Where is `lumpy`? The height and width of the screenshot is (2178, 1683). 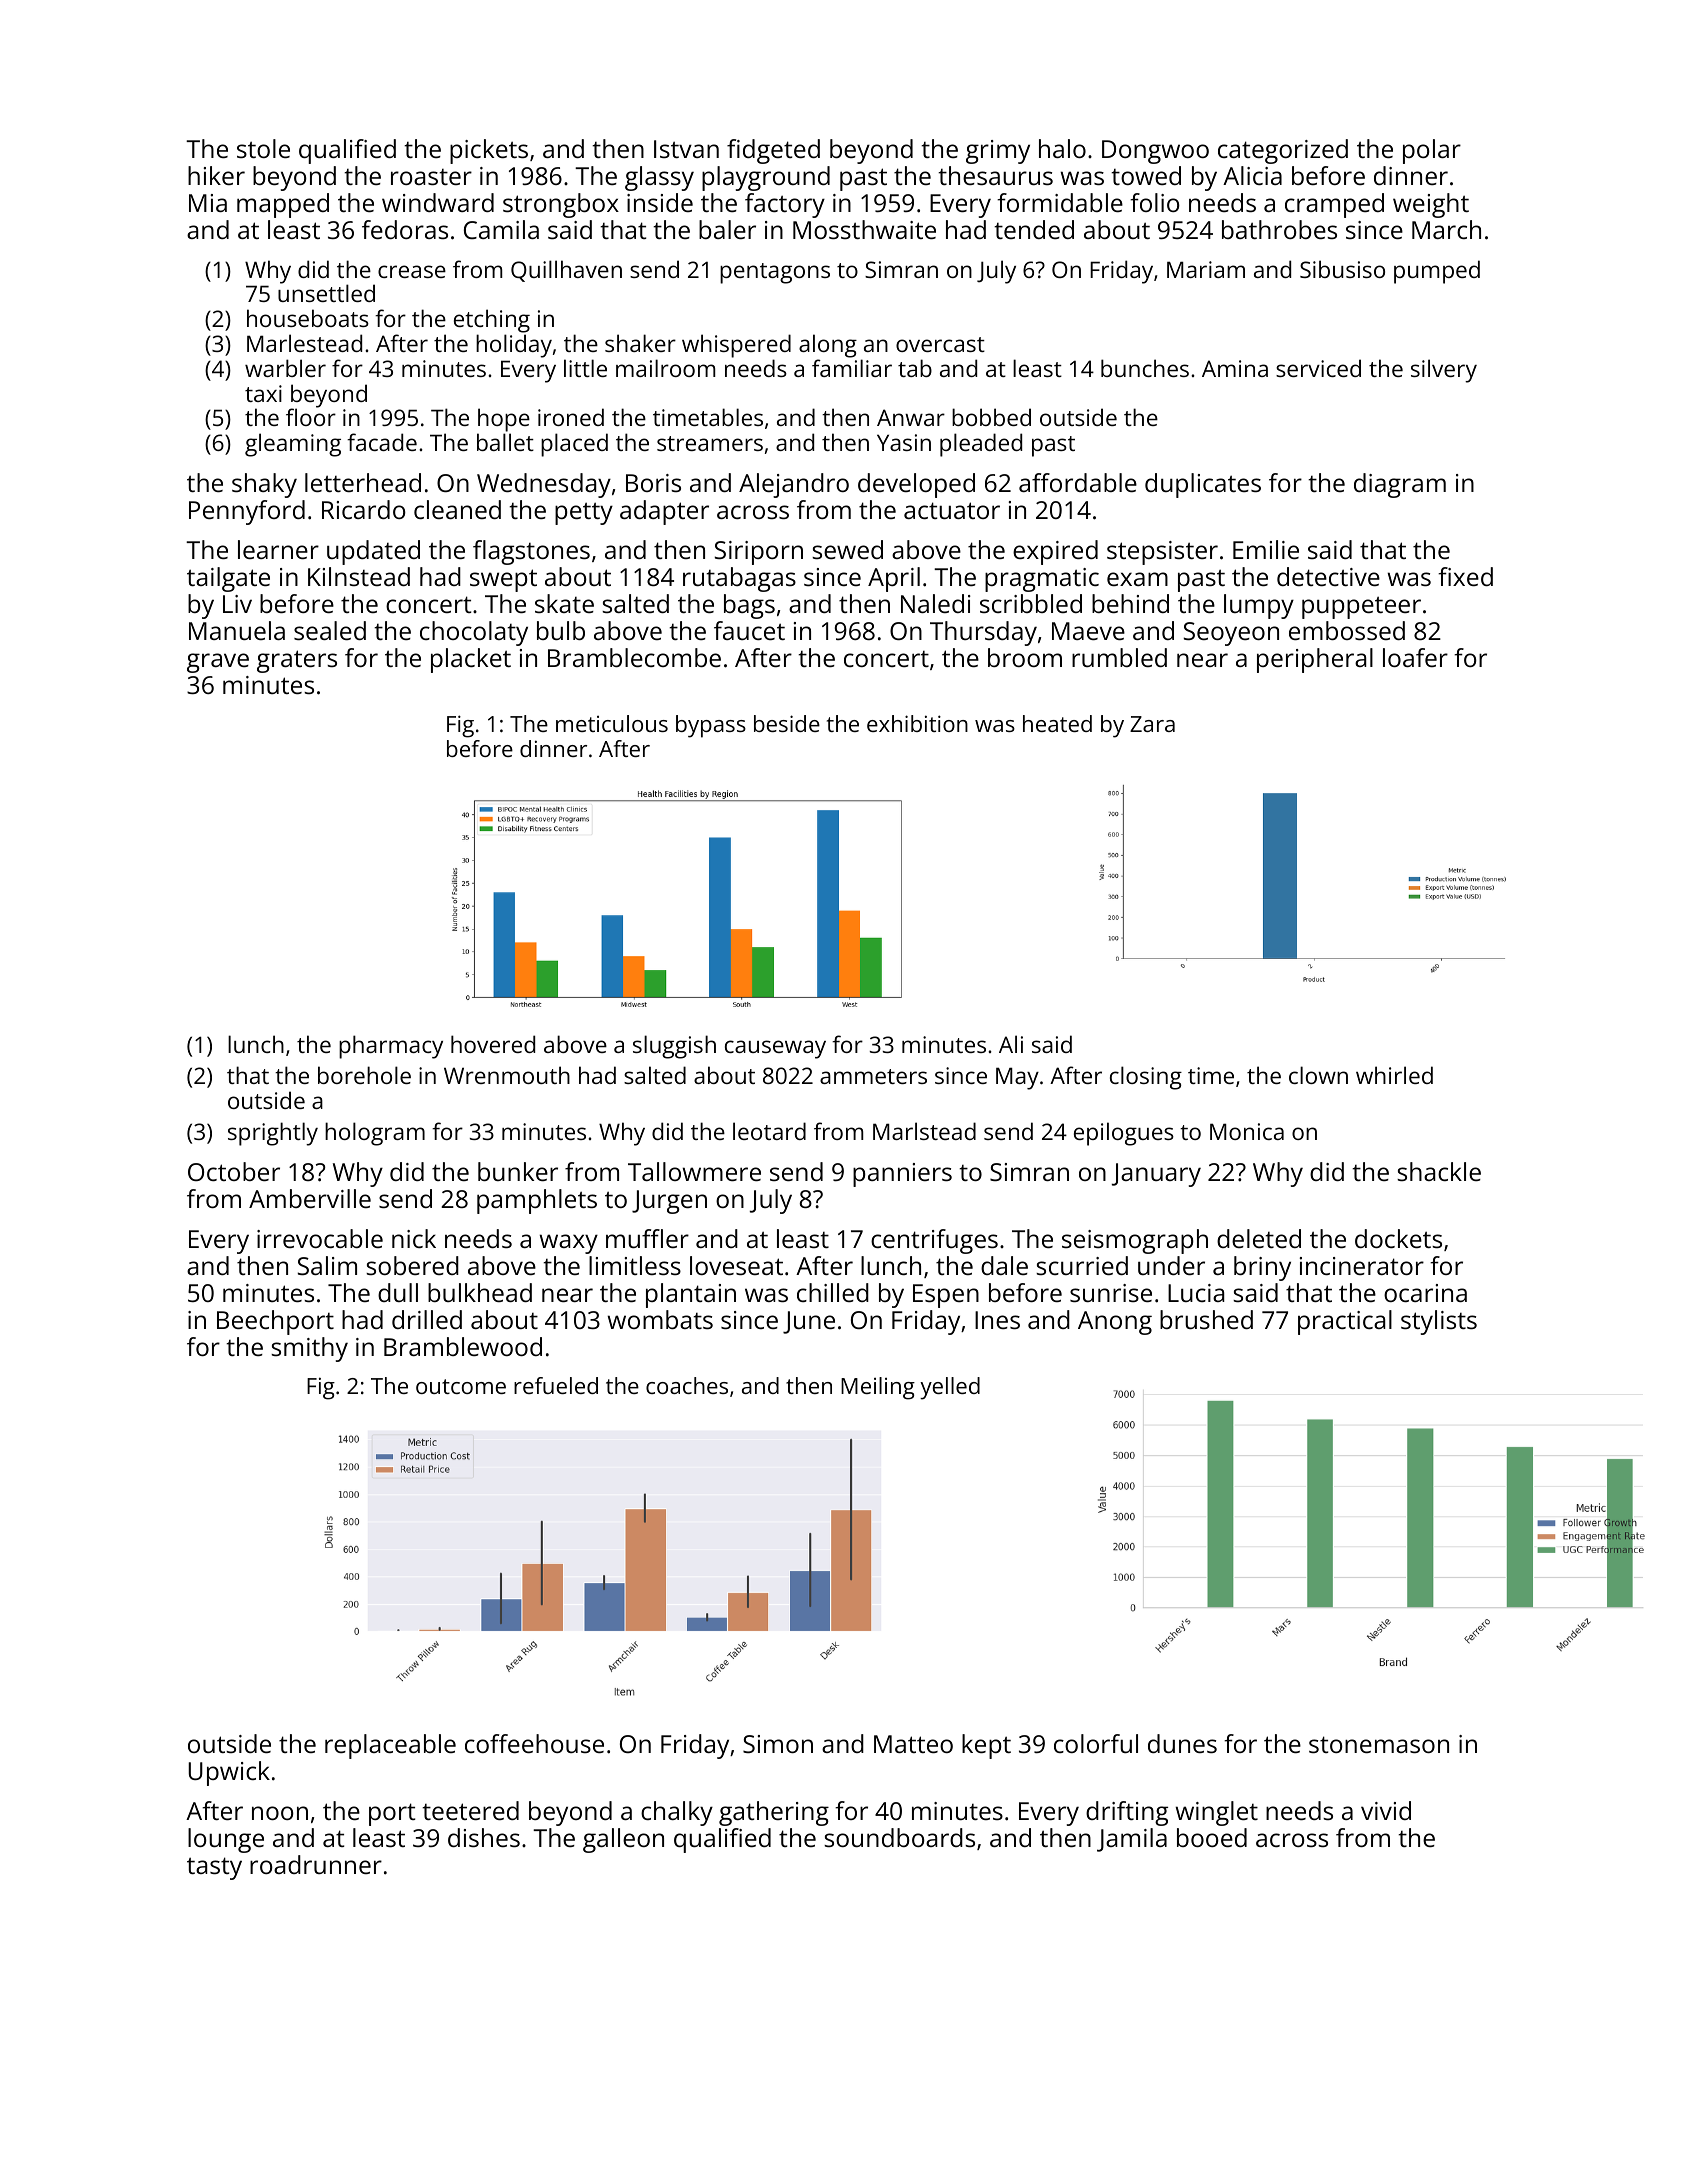 lumpy is located at coordinates (1259, 606).
